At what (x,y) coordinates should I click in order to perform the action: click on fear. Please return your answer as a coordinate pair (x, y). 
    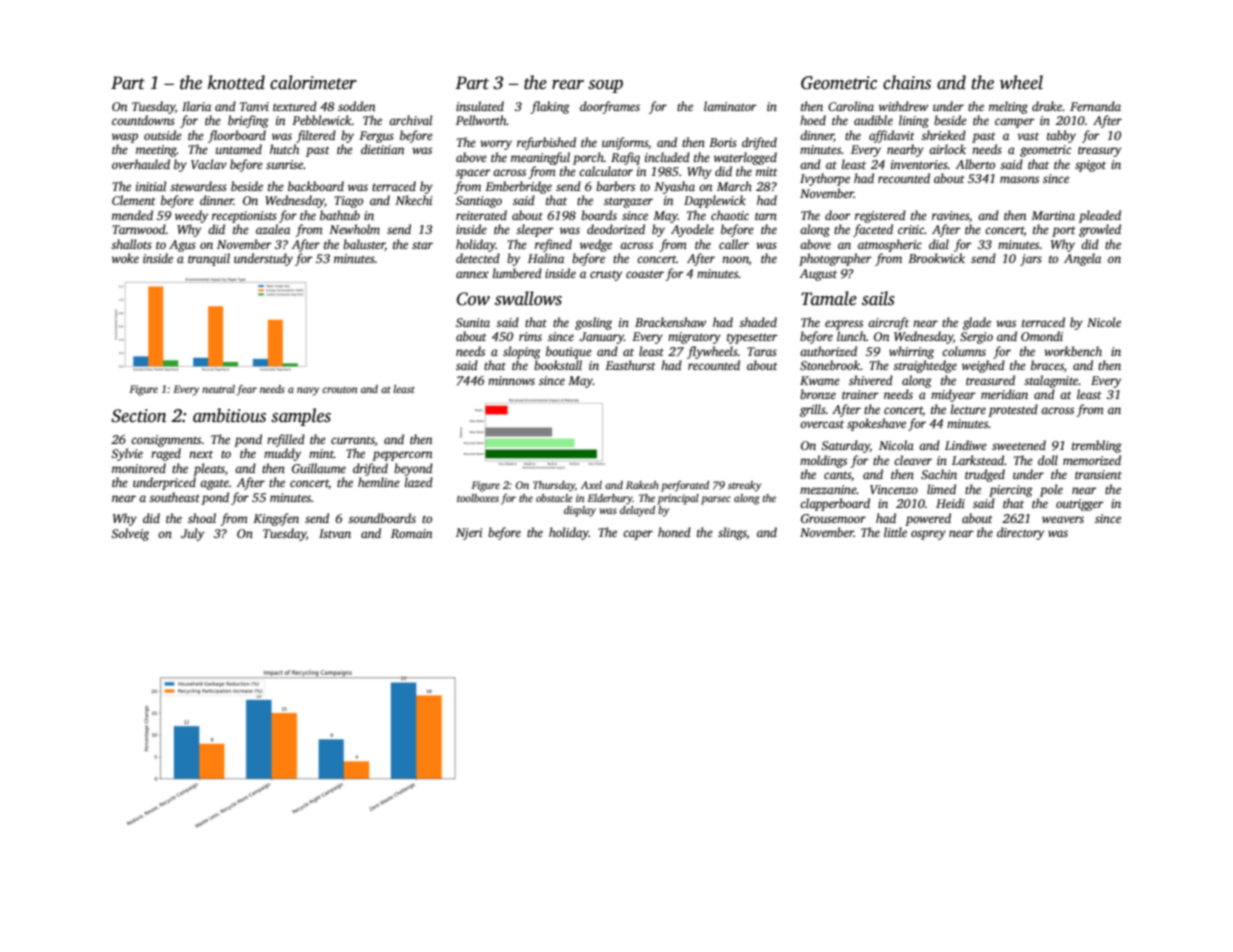
    Looking at the image, I should click on (247, 390).
